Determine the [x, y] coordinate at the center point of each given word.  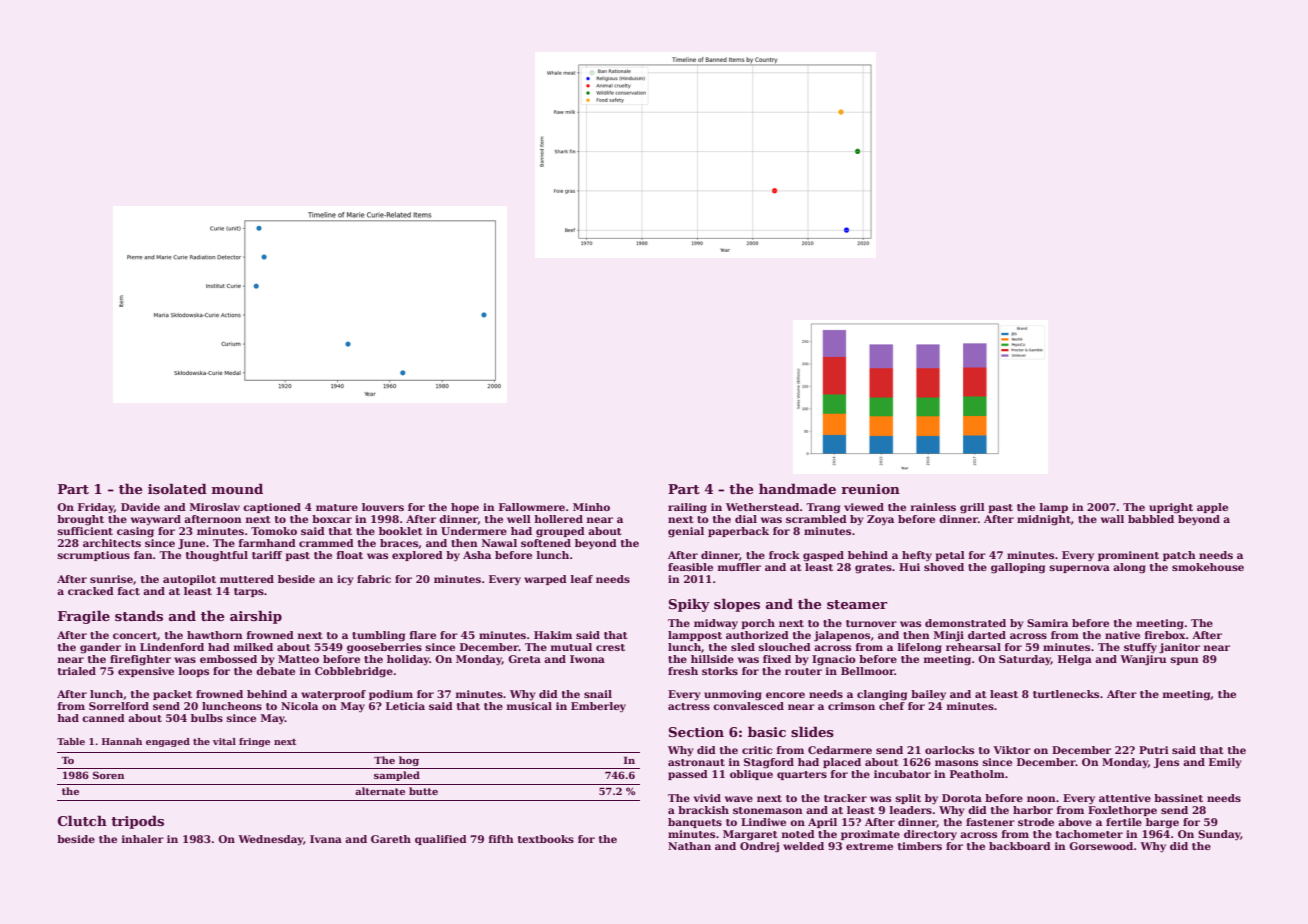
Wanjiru [1143, 660]
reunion [870, 489]
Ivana [326, 839]
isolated [177, 488]
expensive [146, 672]
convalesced [748, 706]
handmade [797, 488]
